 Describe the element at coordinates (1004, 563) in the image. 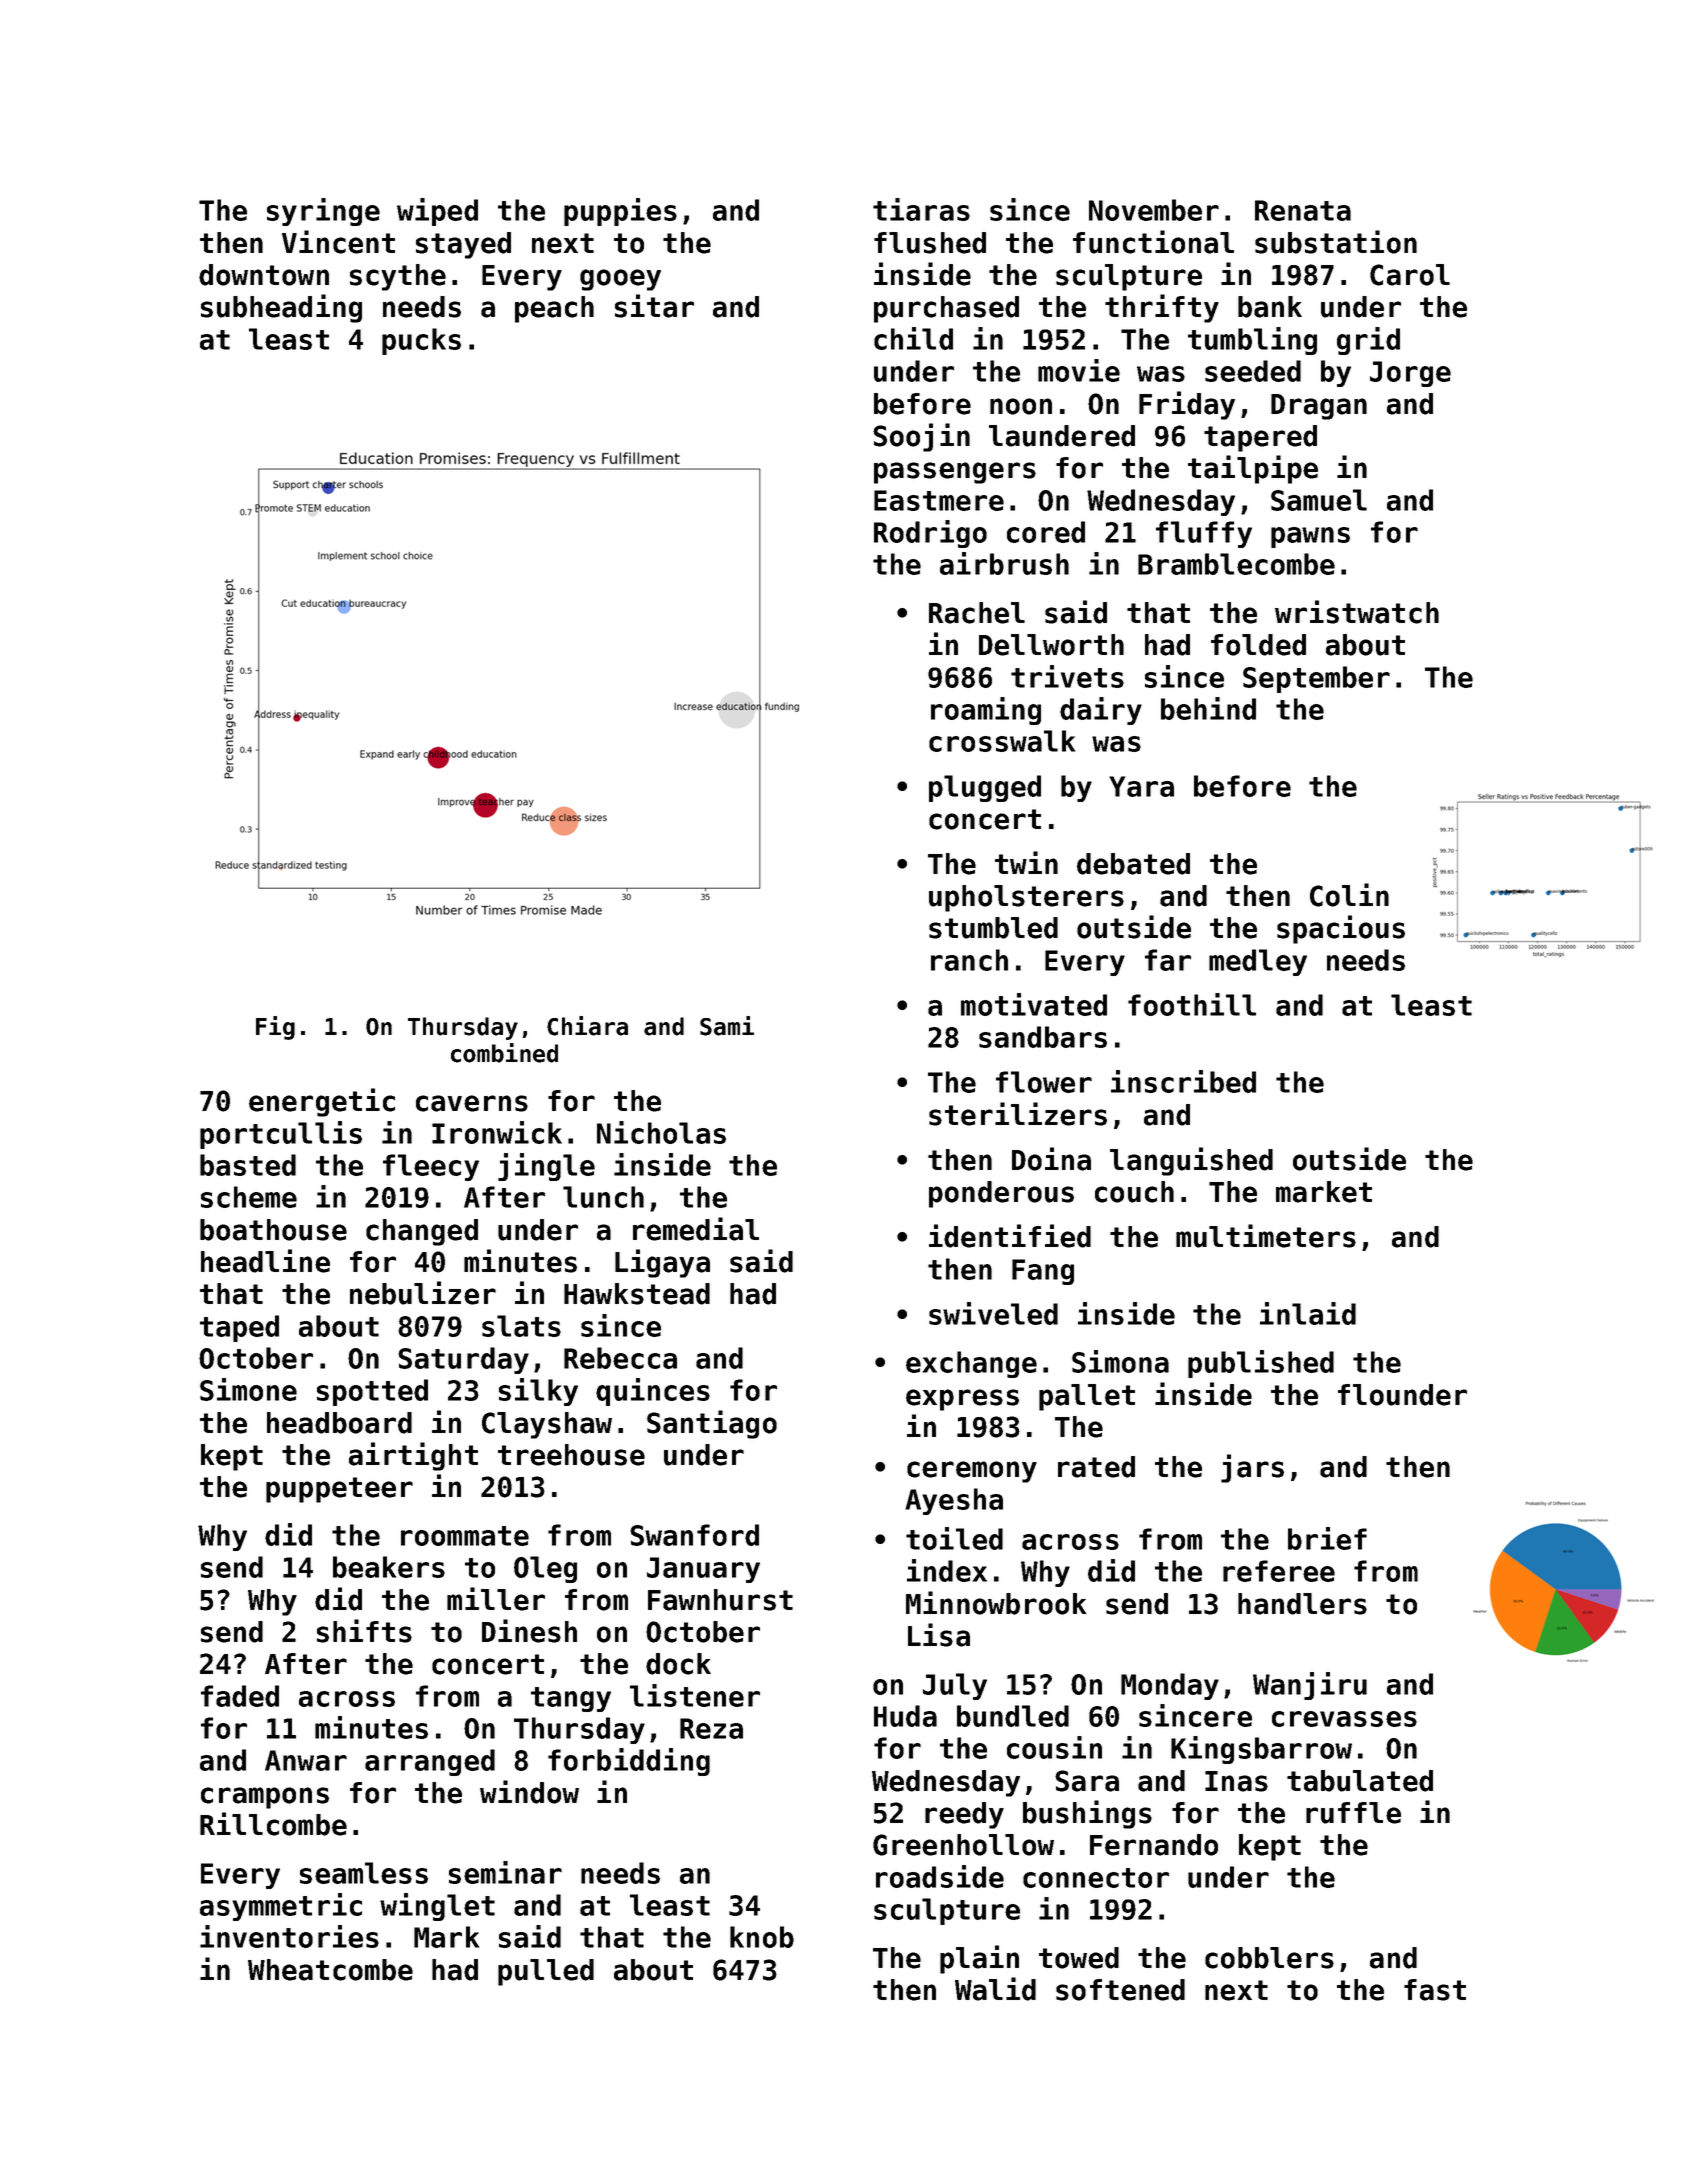

I see `airbrush` at that location.
